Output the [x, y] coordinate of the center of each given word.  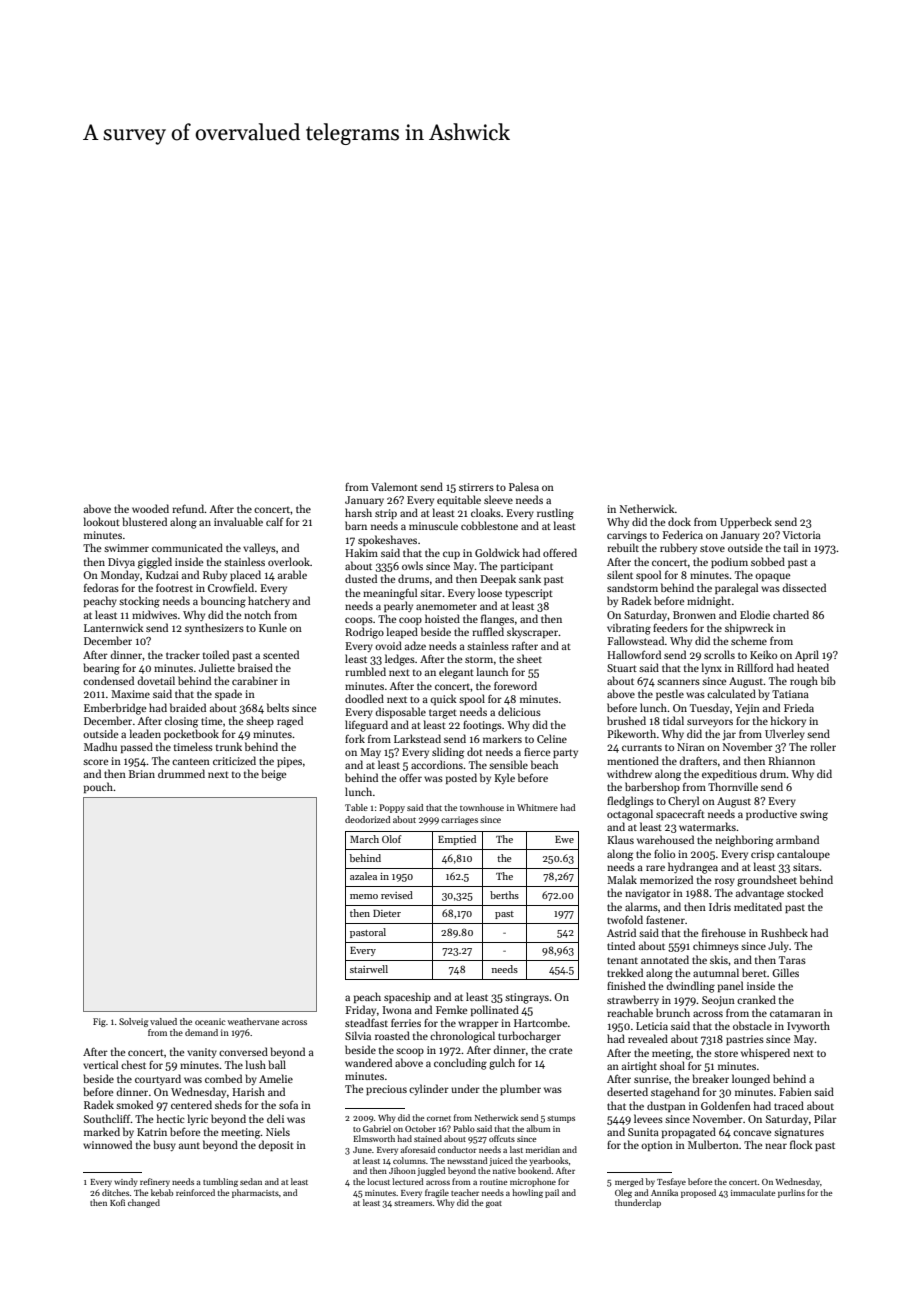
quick [443, 699]
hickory [788, 721]
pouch [98, 787]
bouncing [223, 602]
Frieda [799, 707]
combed [223, 1078]
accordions [437, 764]
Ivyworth [808, 1026]
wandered [368, 1062]
